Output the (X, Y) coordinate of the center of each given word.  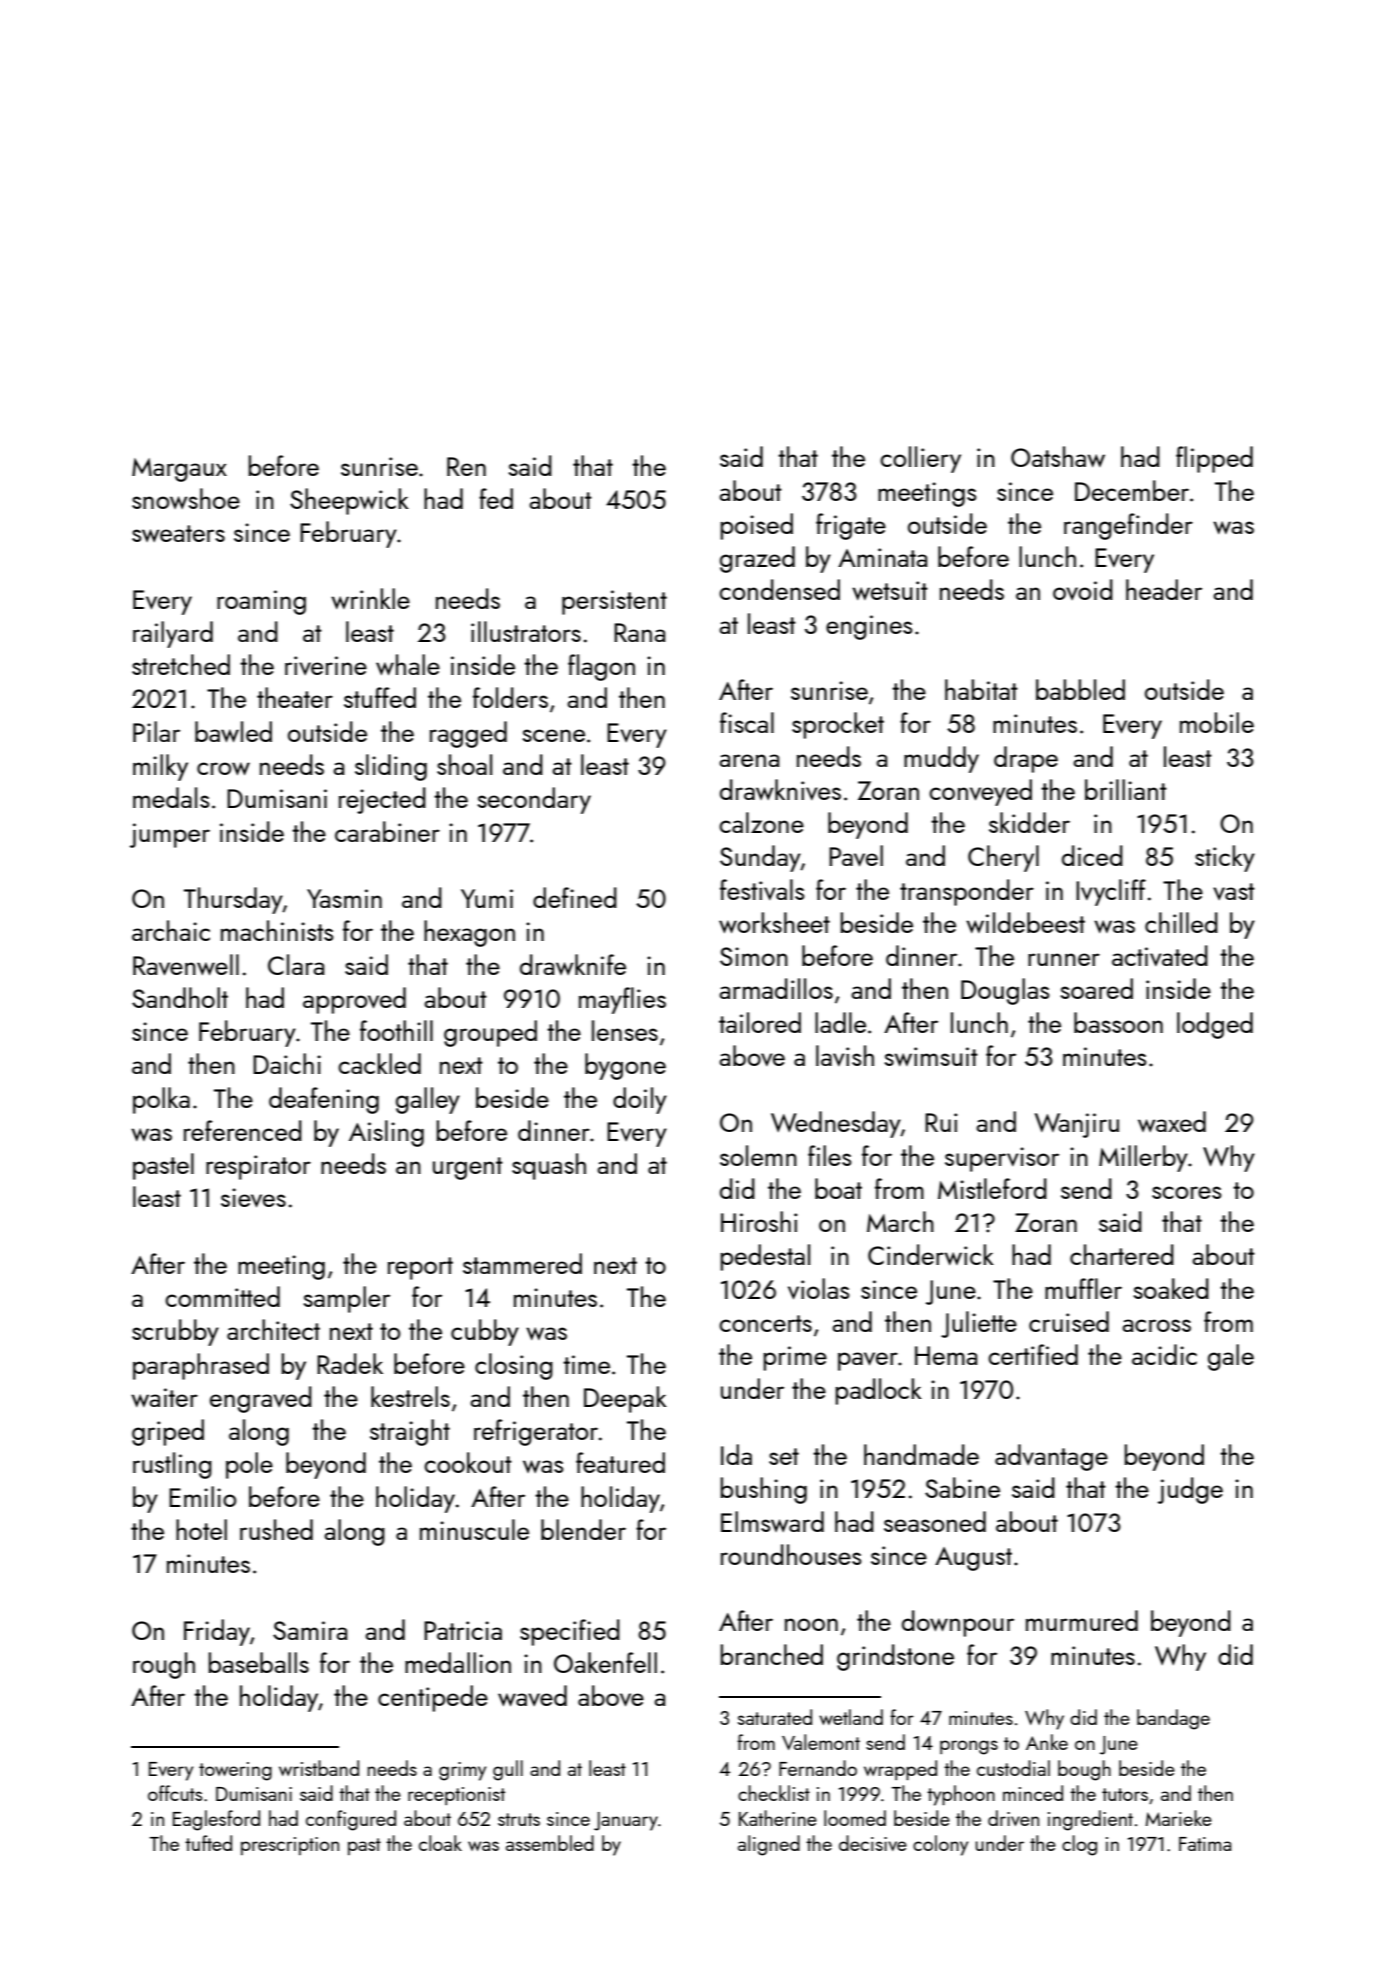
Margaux (179, 470)
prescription (290, 1846)
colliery (920, 459)
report (420, 1268)
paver (868, 1361)
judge (1190, 1490)
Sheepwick (349, 501)
